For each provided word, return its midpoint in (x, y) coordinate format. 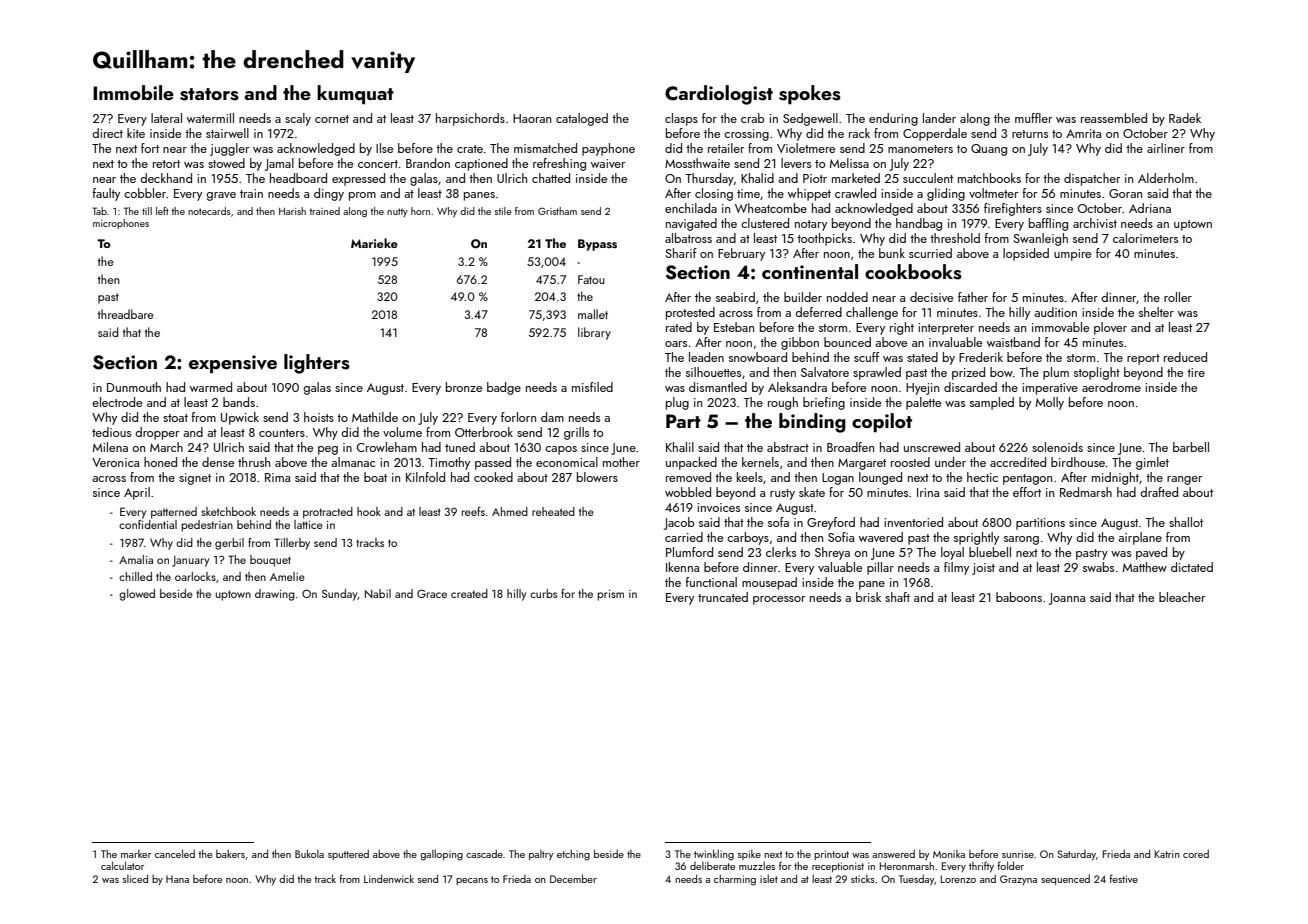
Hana (177, 879)
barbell (1191, 447)
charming (735, 880)
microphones (121, 224)
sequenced (1065, 879)
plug (677, 403)
